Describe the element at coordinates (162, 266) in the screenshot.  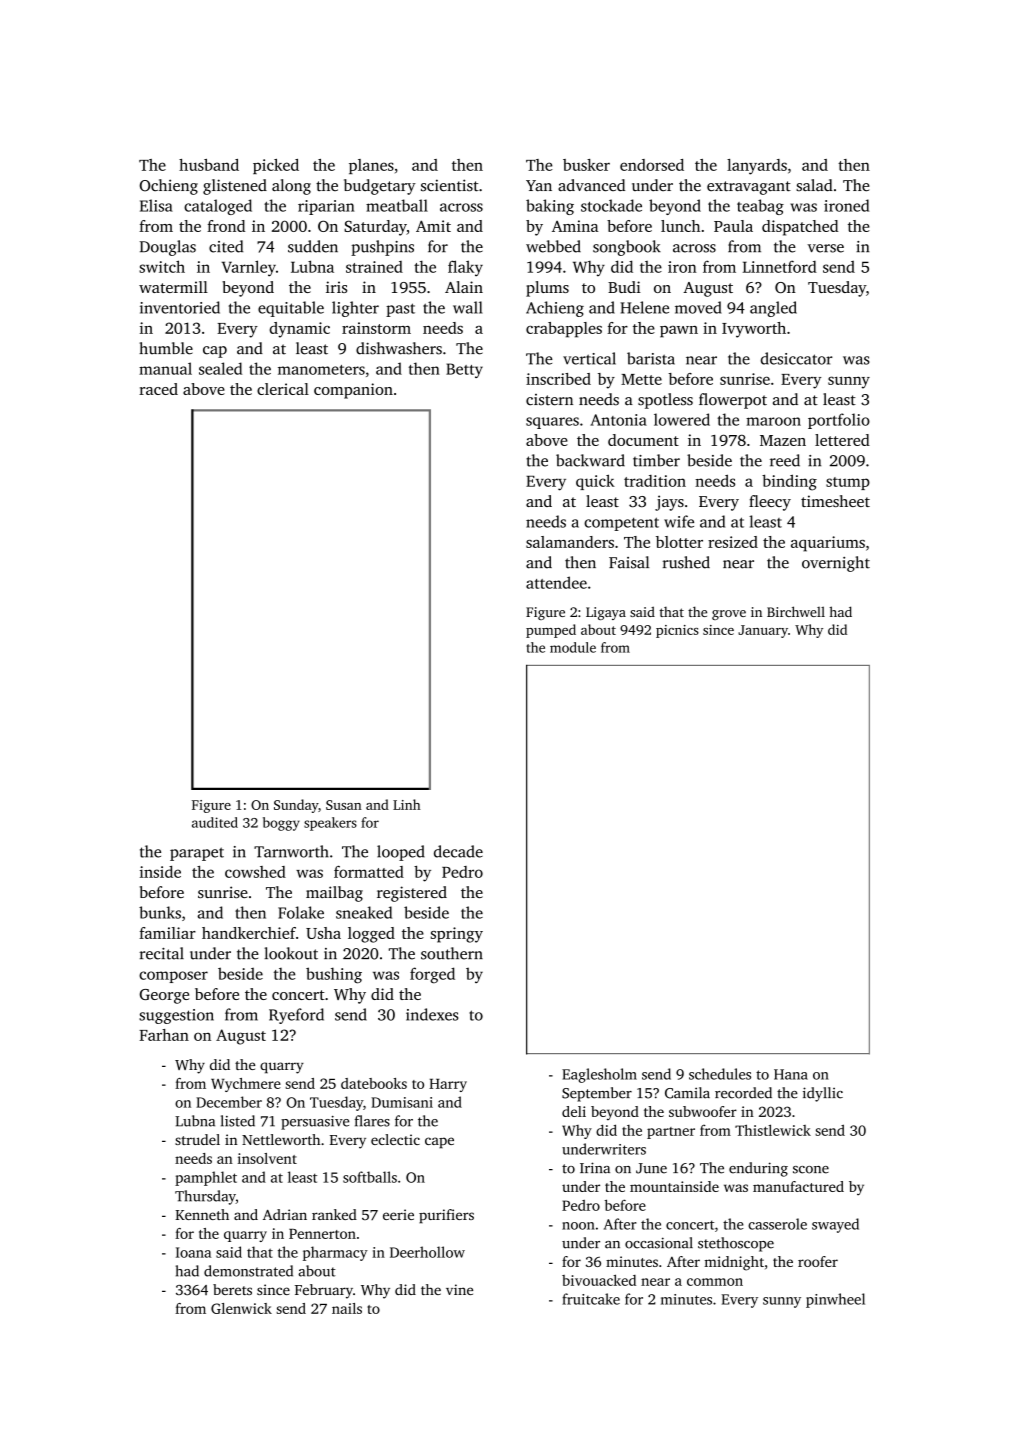
I see `switch` at that location.
